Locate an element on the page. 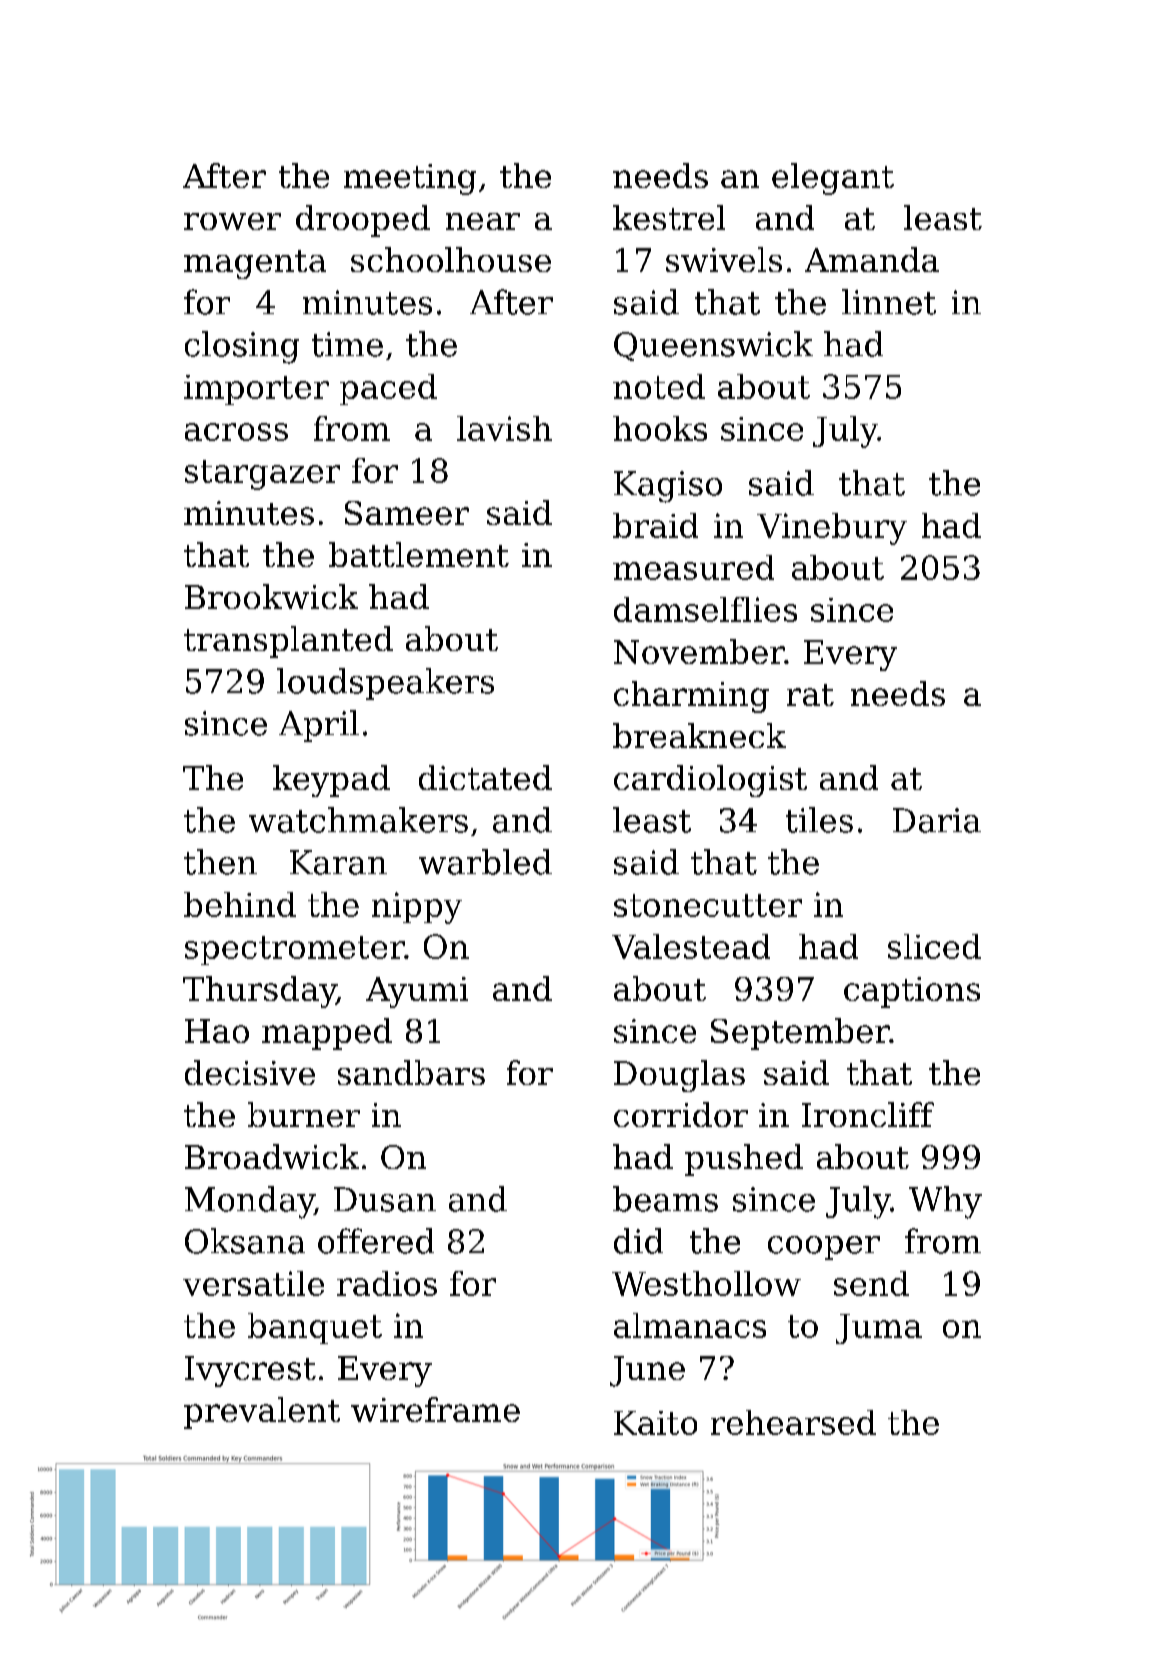  Kagiso is located at coordinates (668, 487).
